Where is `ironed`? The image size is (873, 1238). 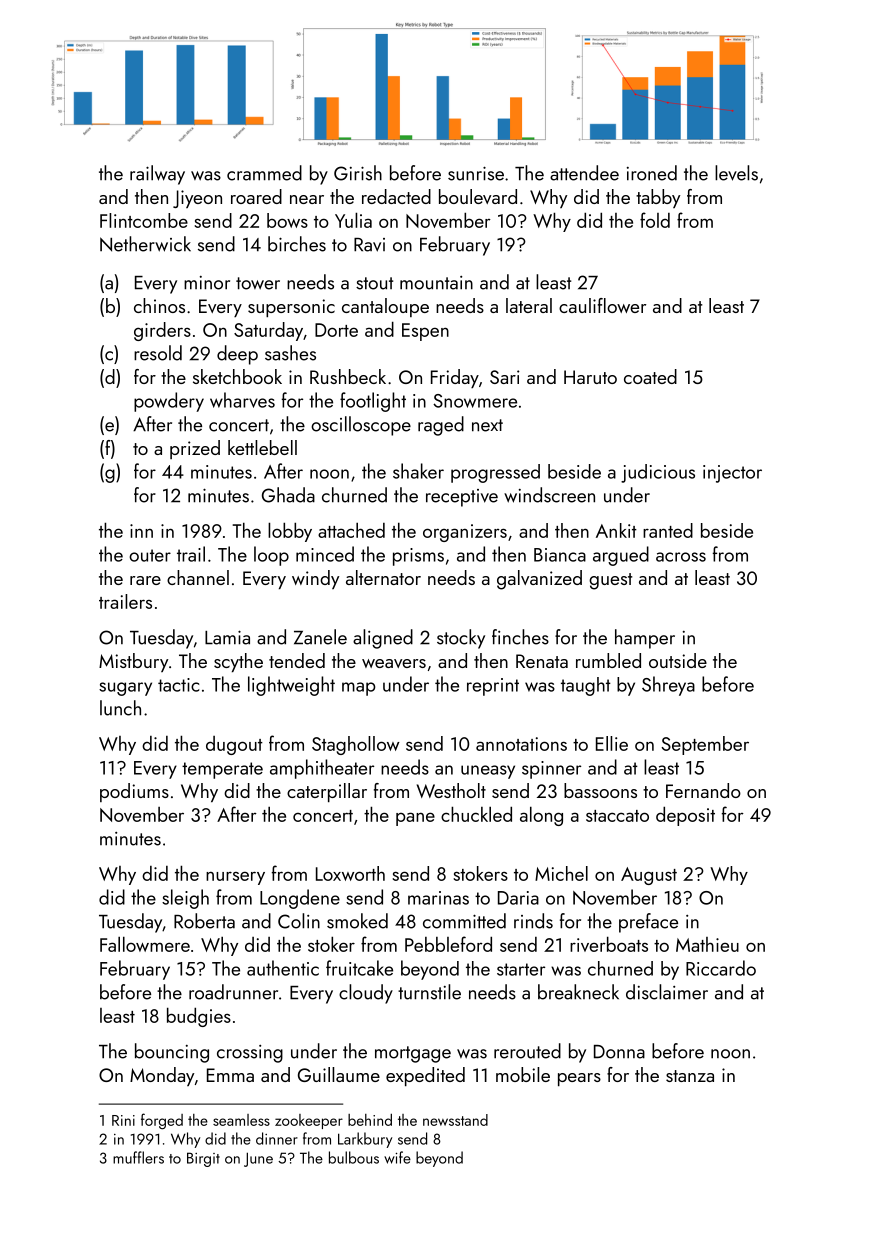 ironed is located at coordinates (652, 173).
